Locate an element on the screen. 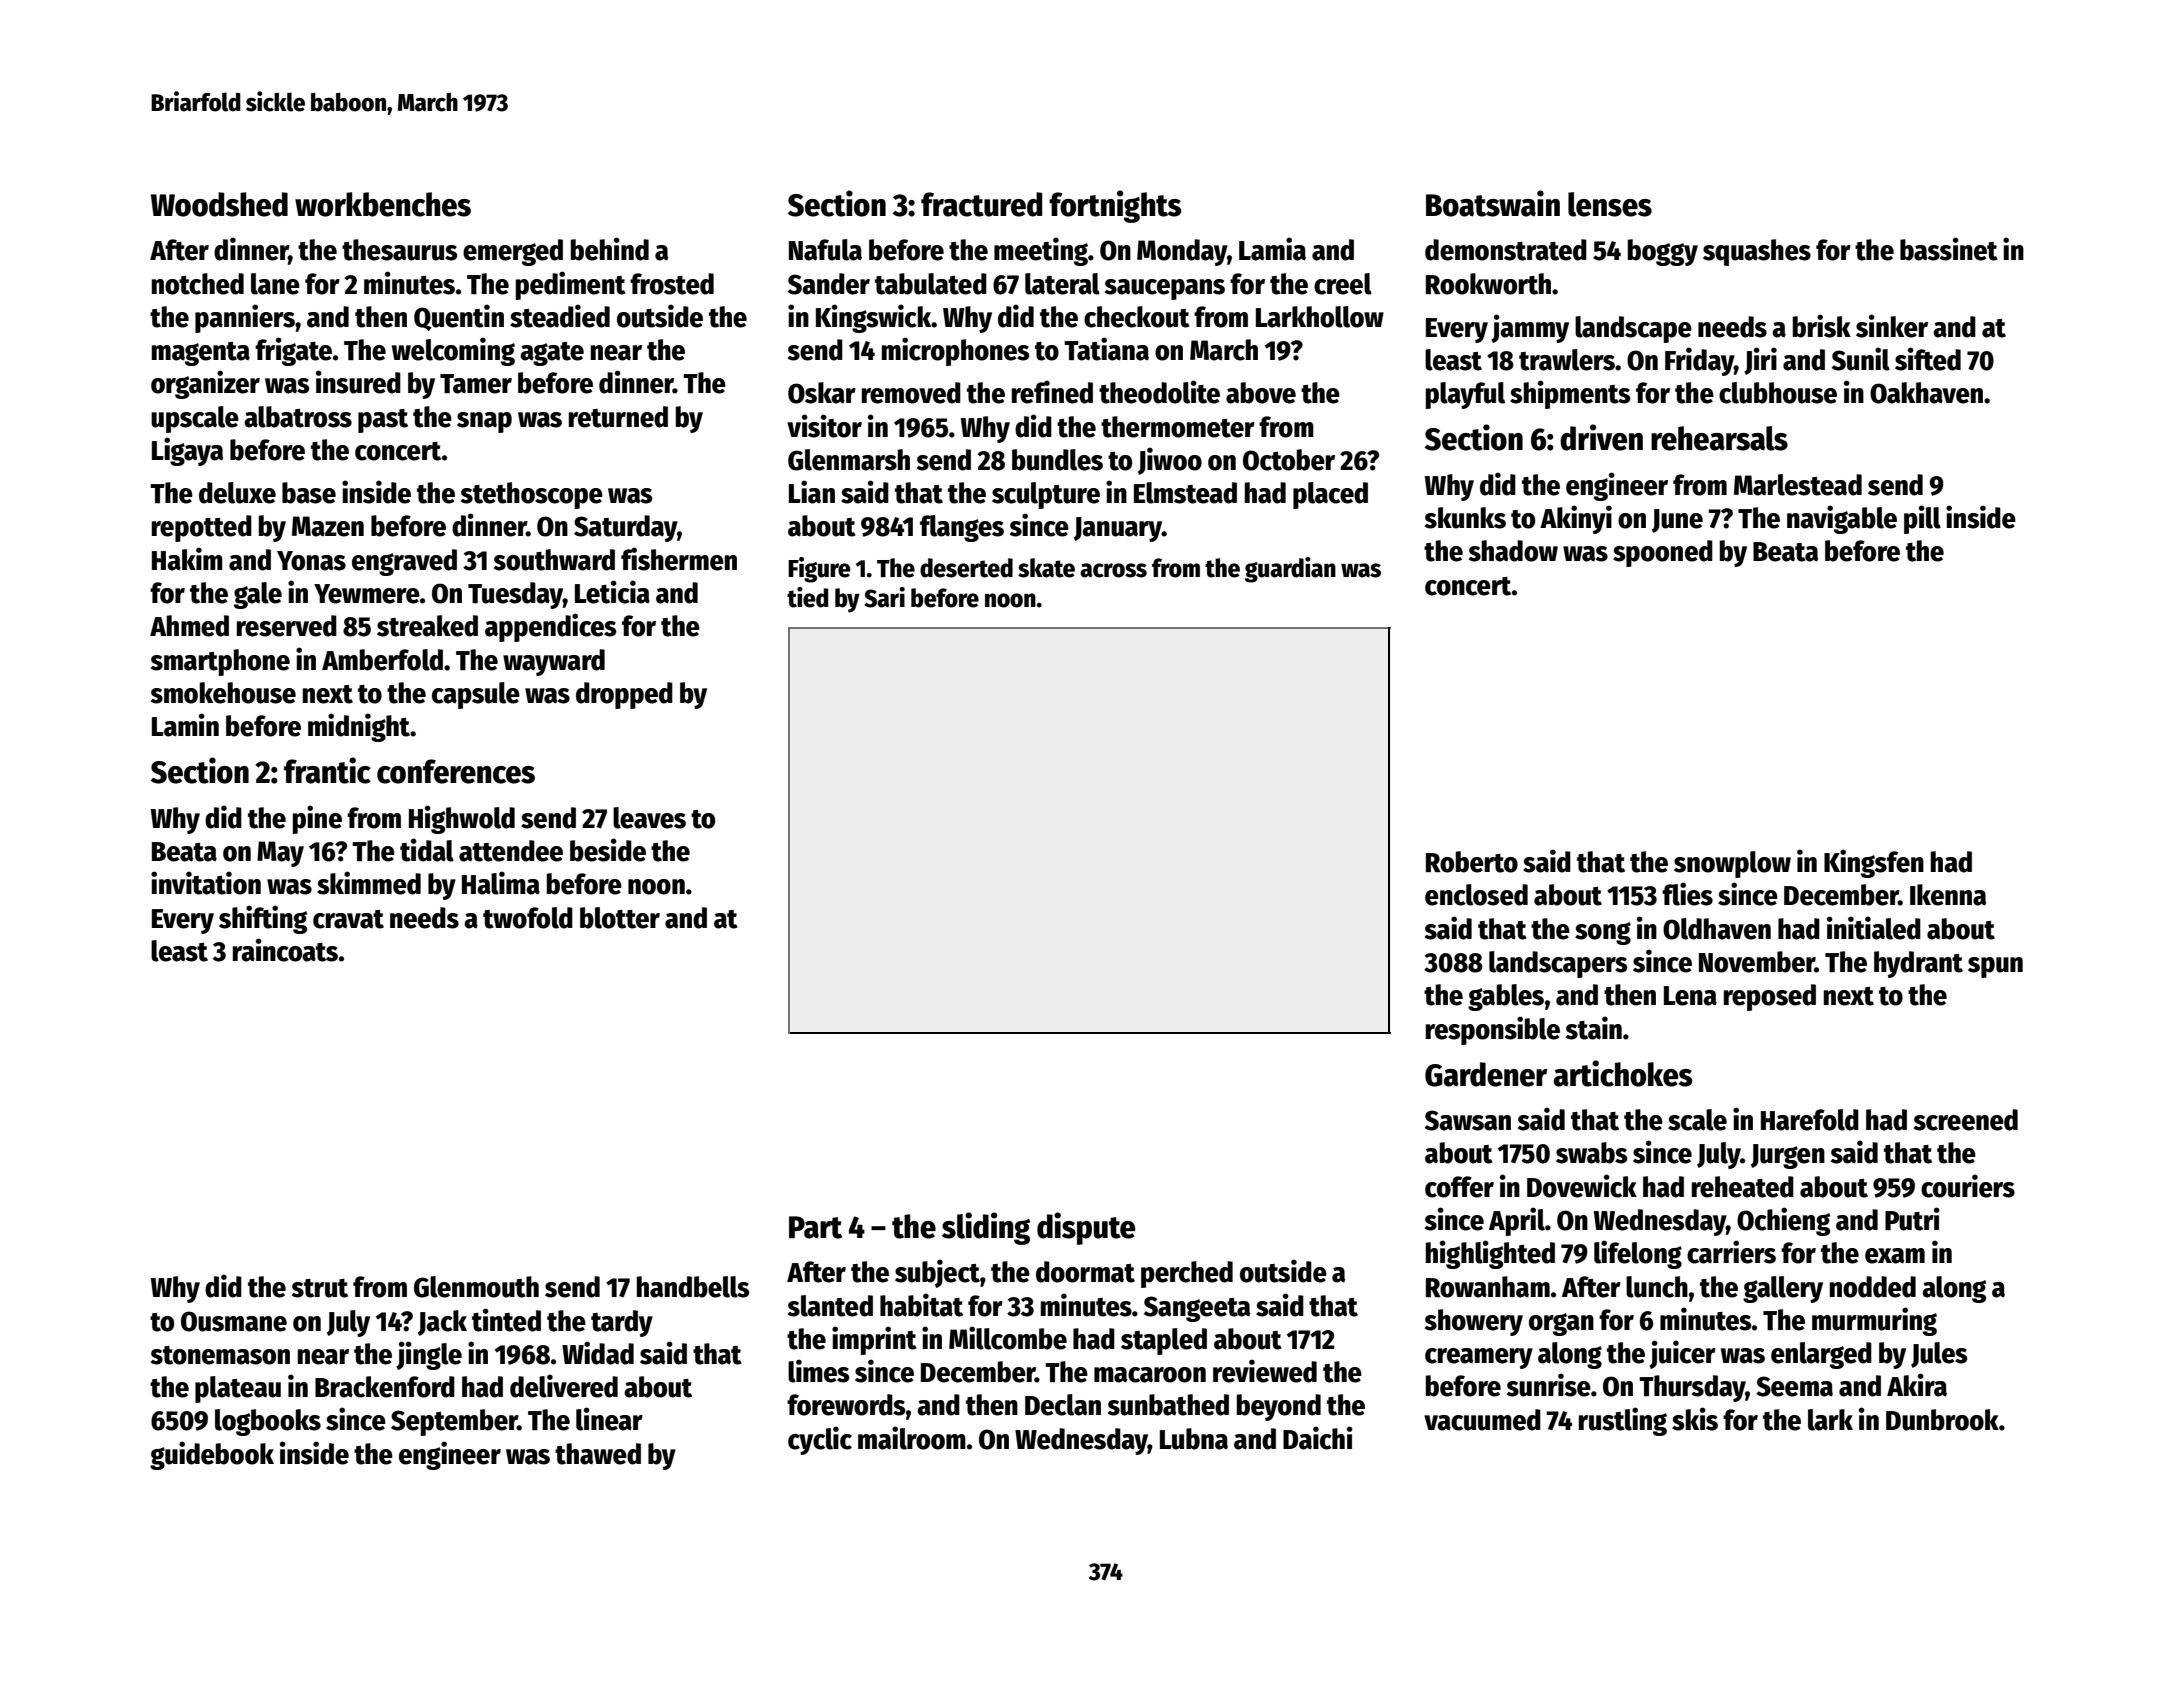 The width and height of the screenshot is (2178, 1683). raincoats is located at coordinates (285, 950).
